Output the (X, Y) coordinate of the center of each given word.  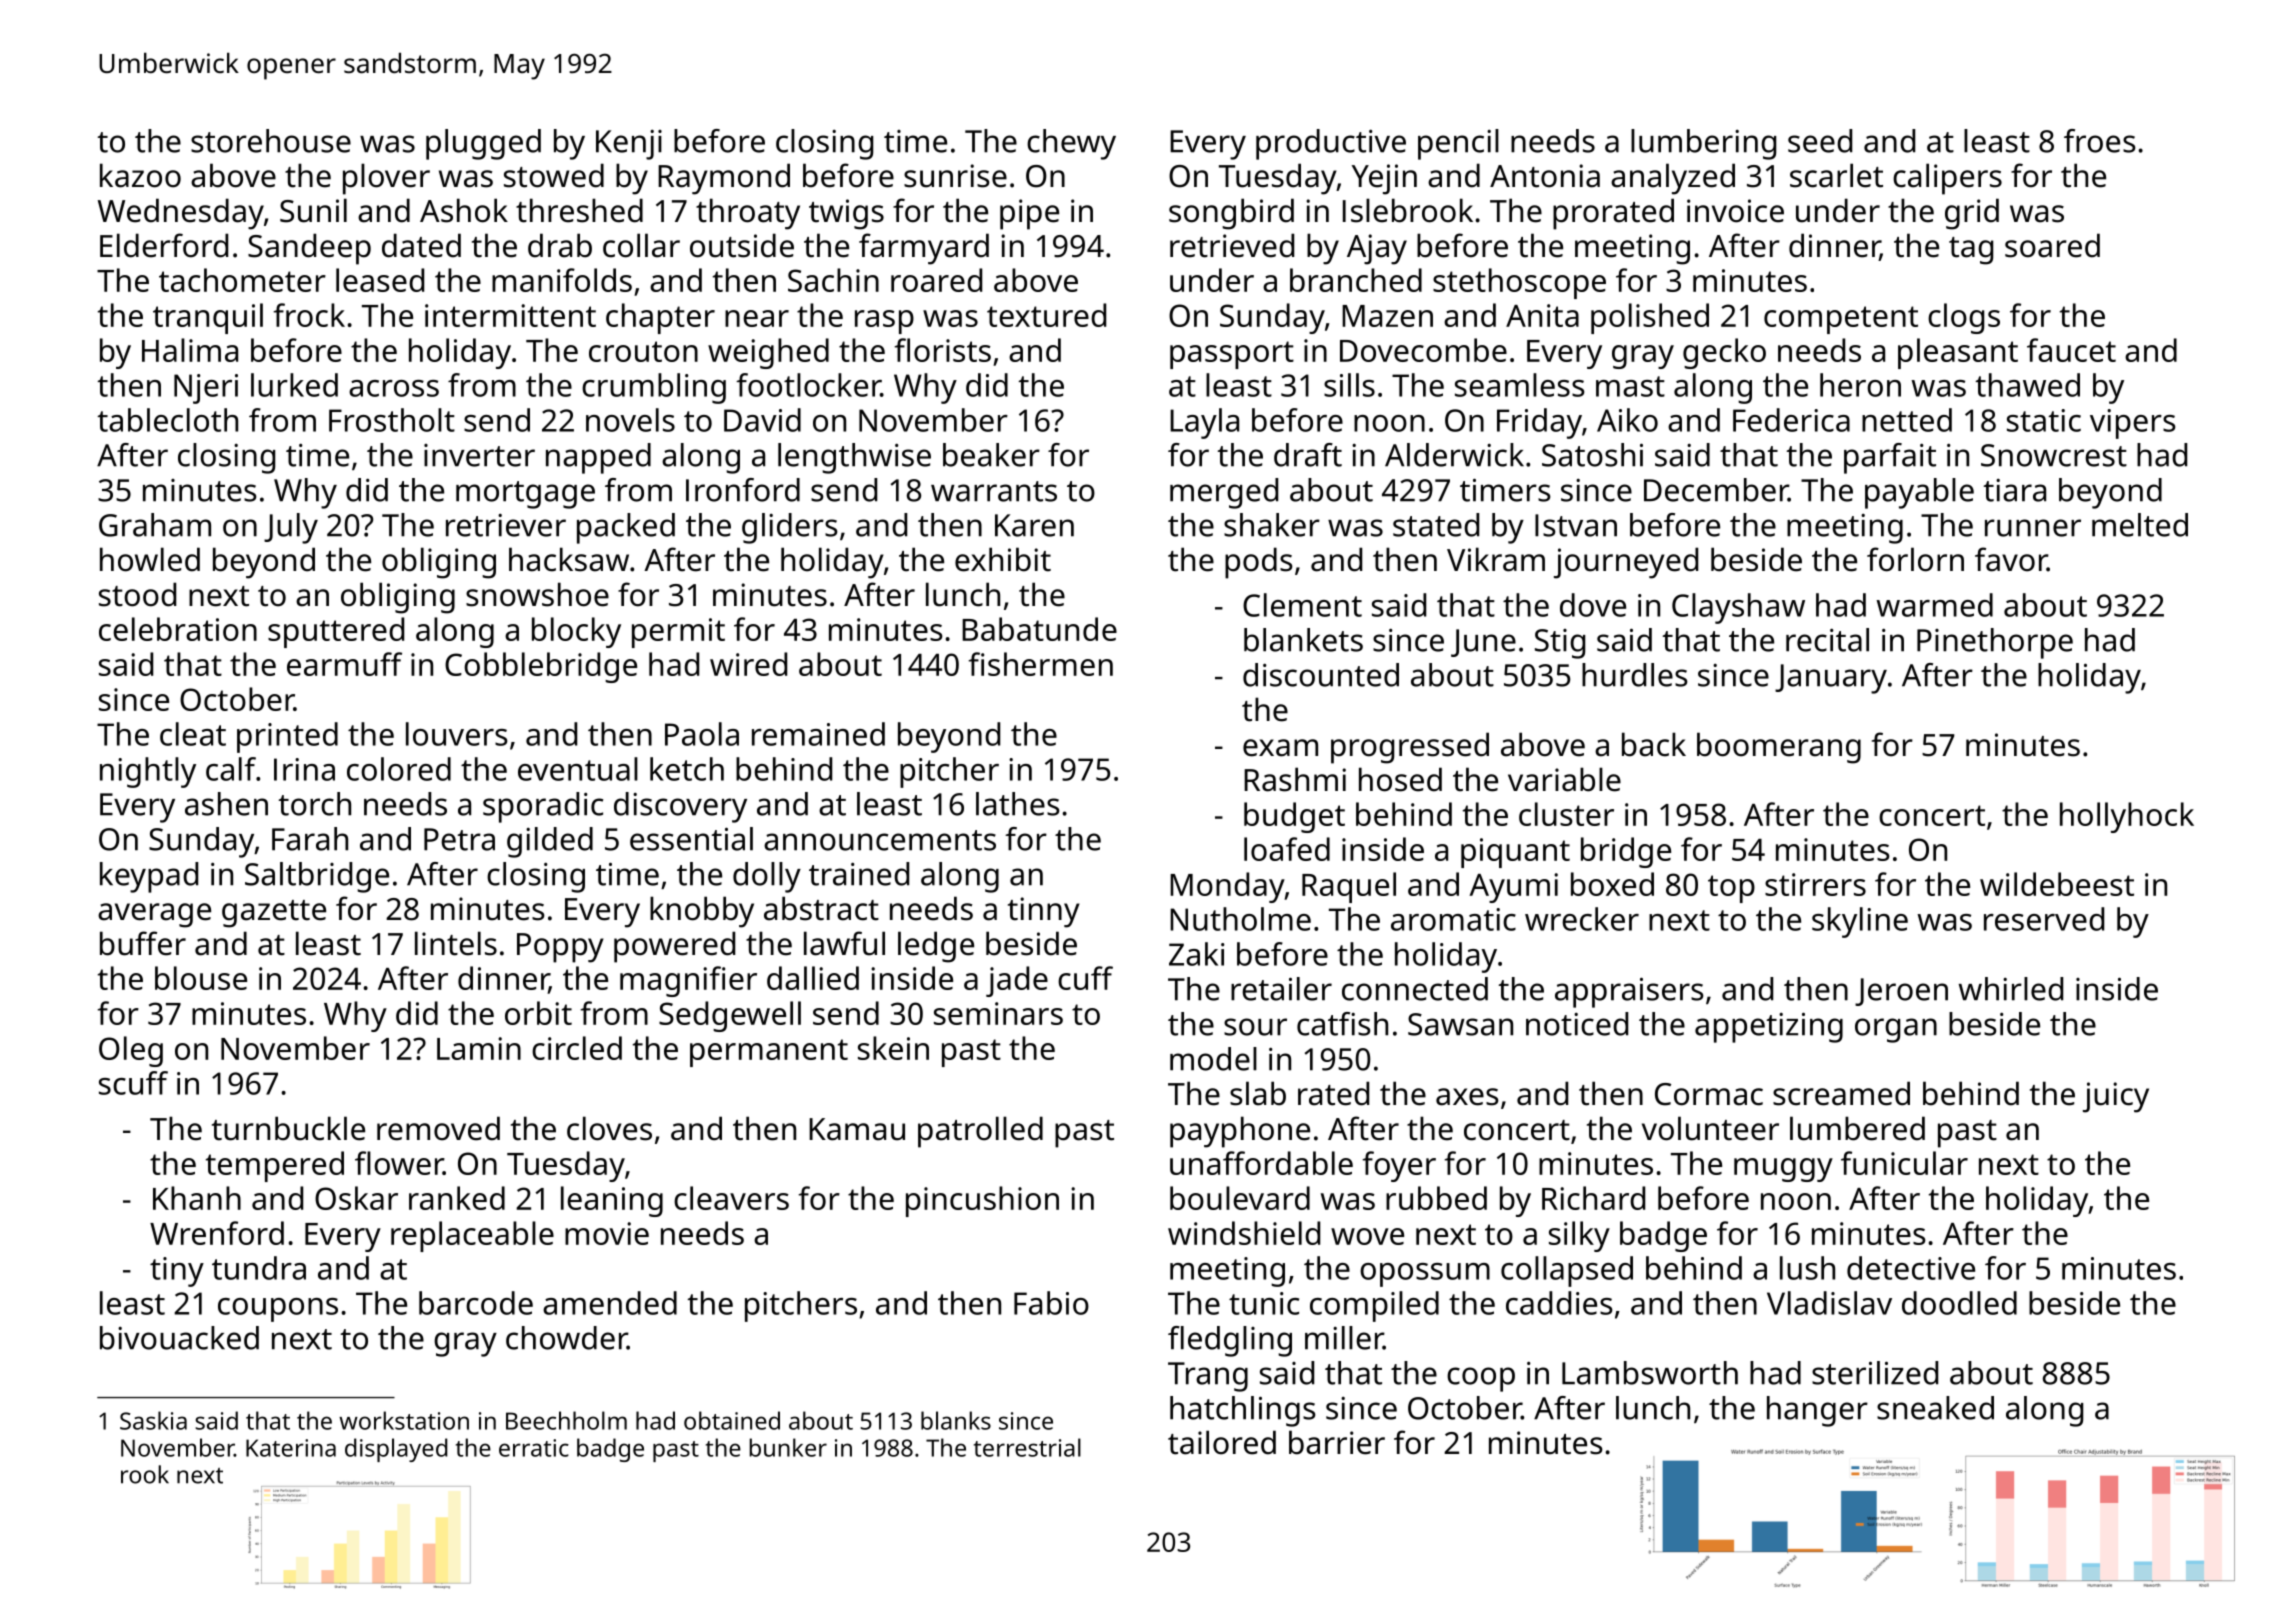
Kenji (629, 145)
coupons (278, 1310)
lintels (456, 943)
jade (1017, 981)
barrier (1337, 1442)
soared (2052, 245)
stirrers (1815, 884)
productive (1331, 144)
